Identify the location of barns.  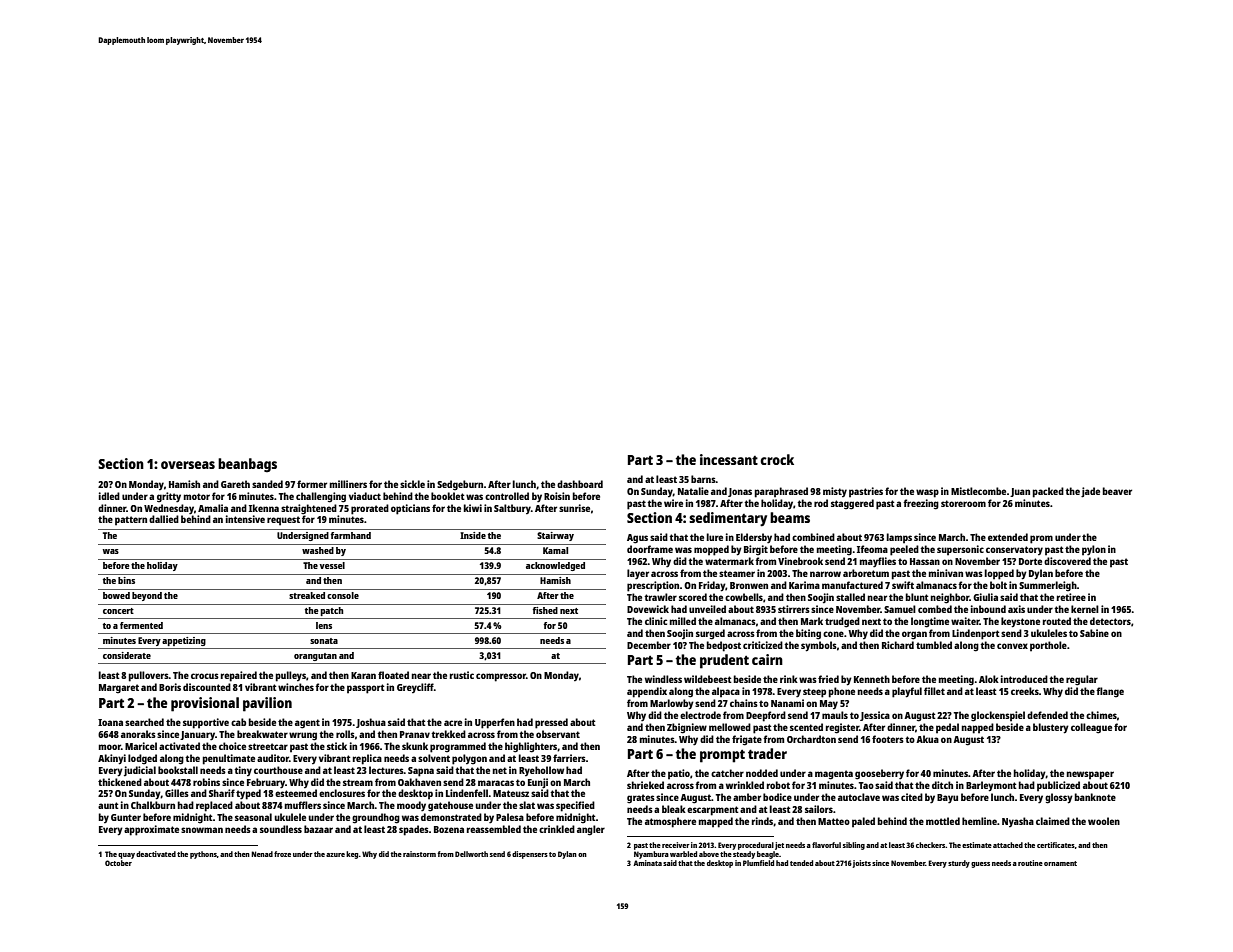
(703, 479).
